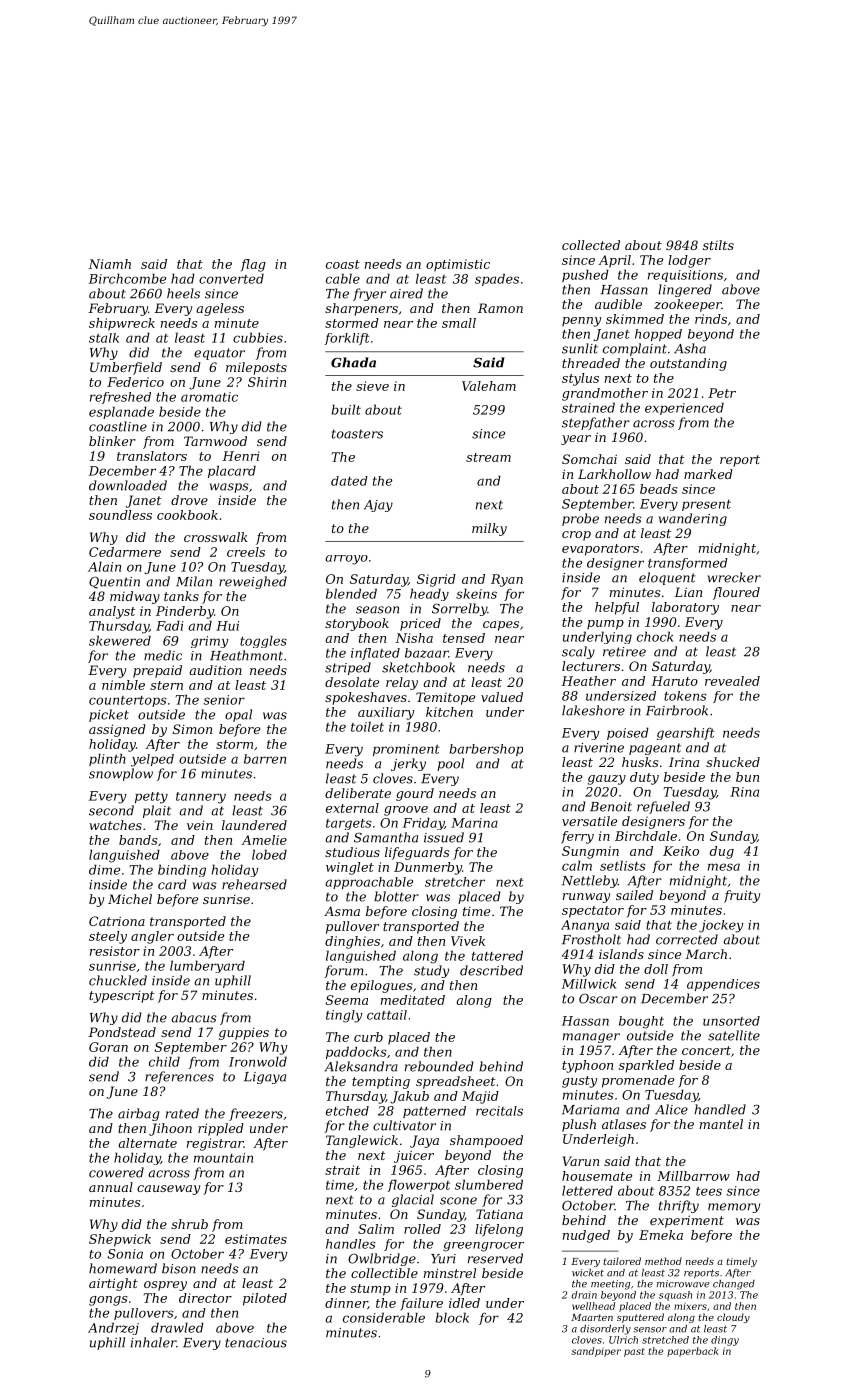  Describe the element at coordinates (347, 339) in the page. I see `forklift` at that location.
